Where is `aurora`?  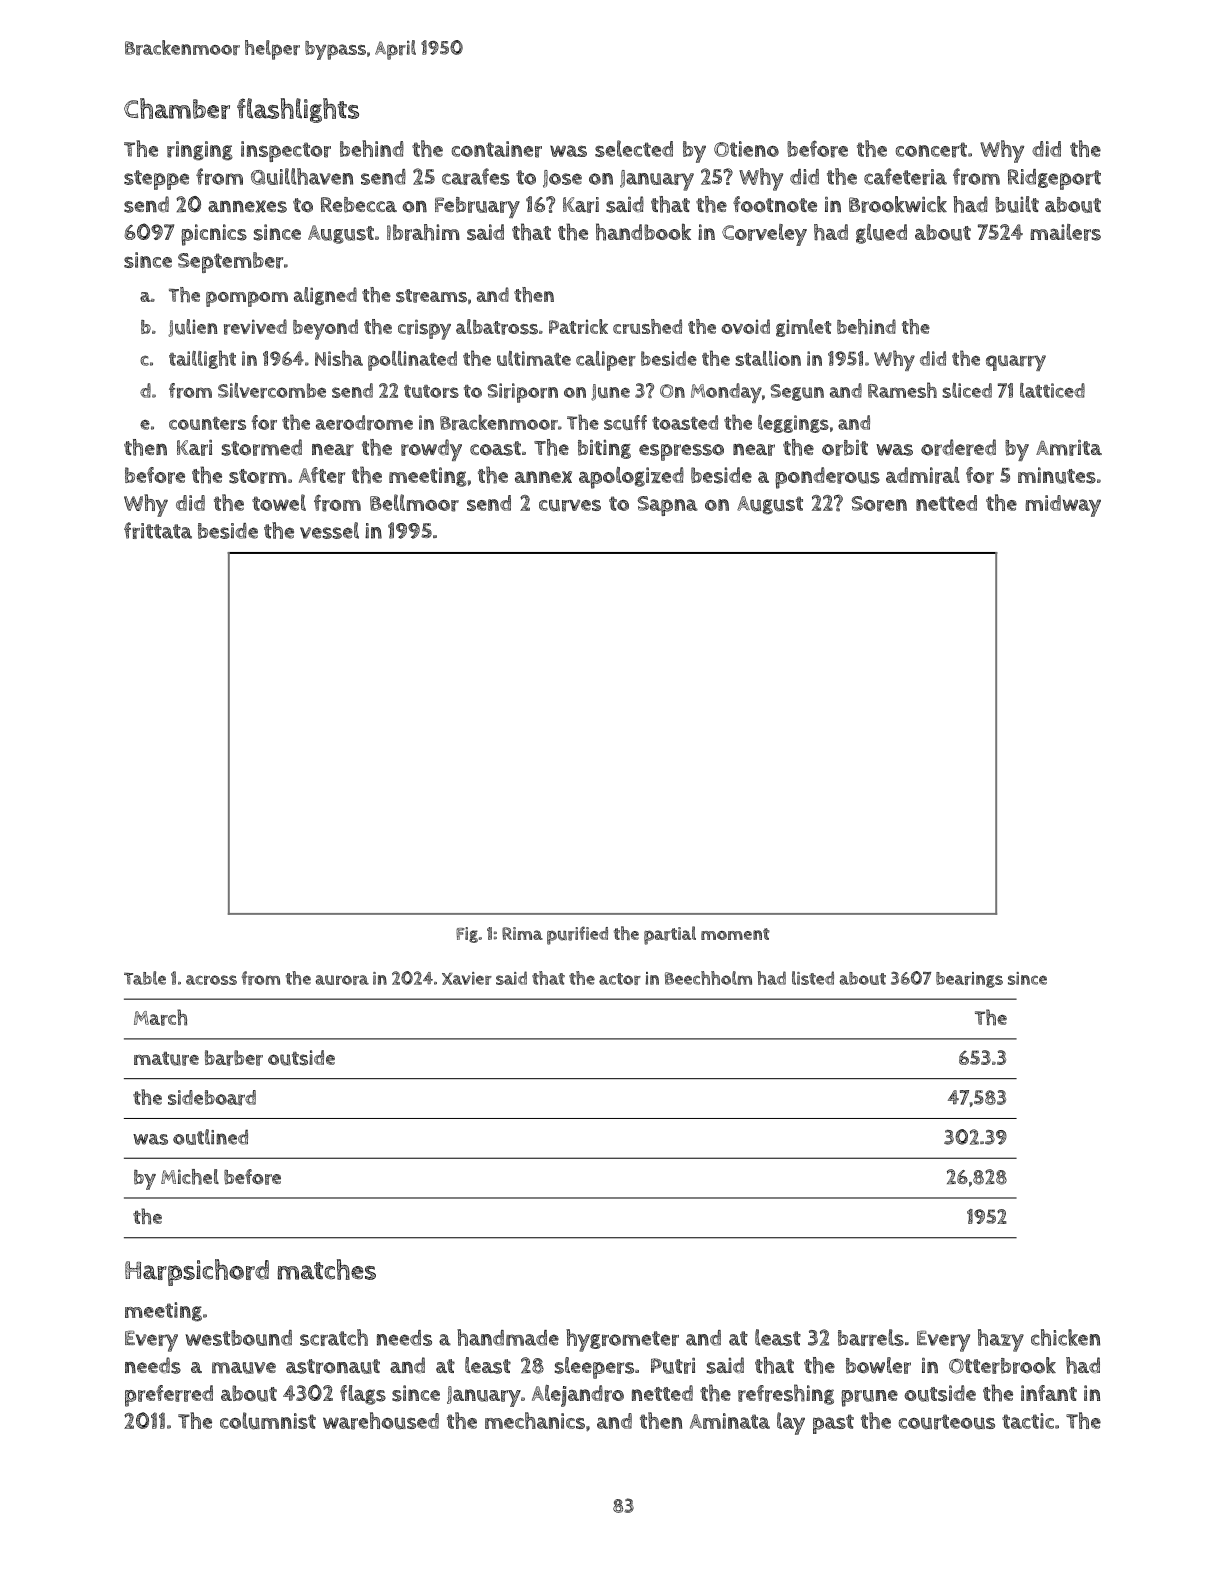 aurora is located at coordinates (342, 980).
